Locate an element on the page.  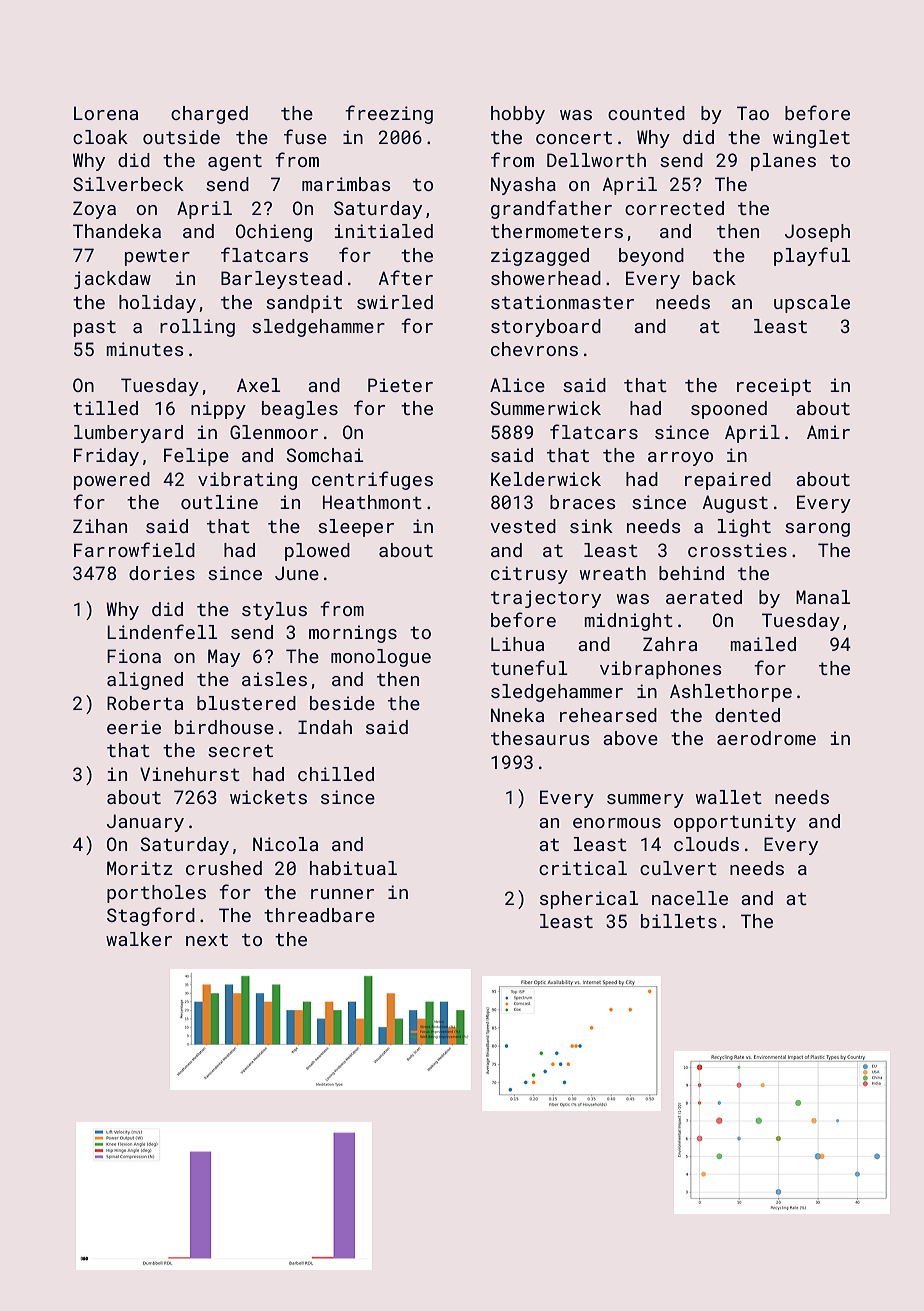
Nneka is located at coordinates (517, 715).
